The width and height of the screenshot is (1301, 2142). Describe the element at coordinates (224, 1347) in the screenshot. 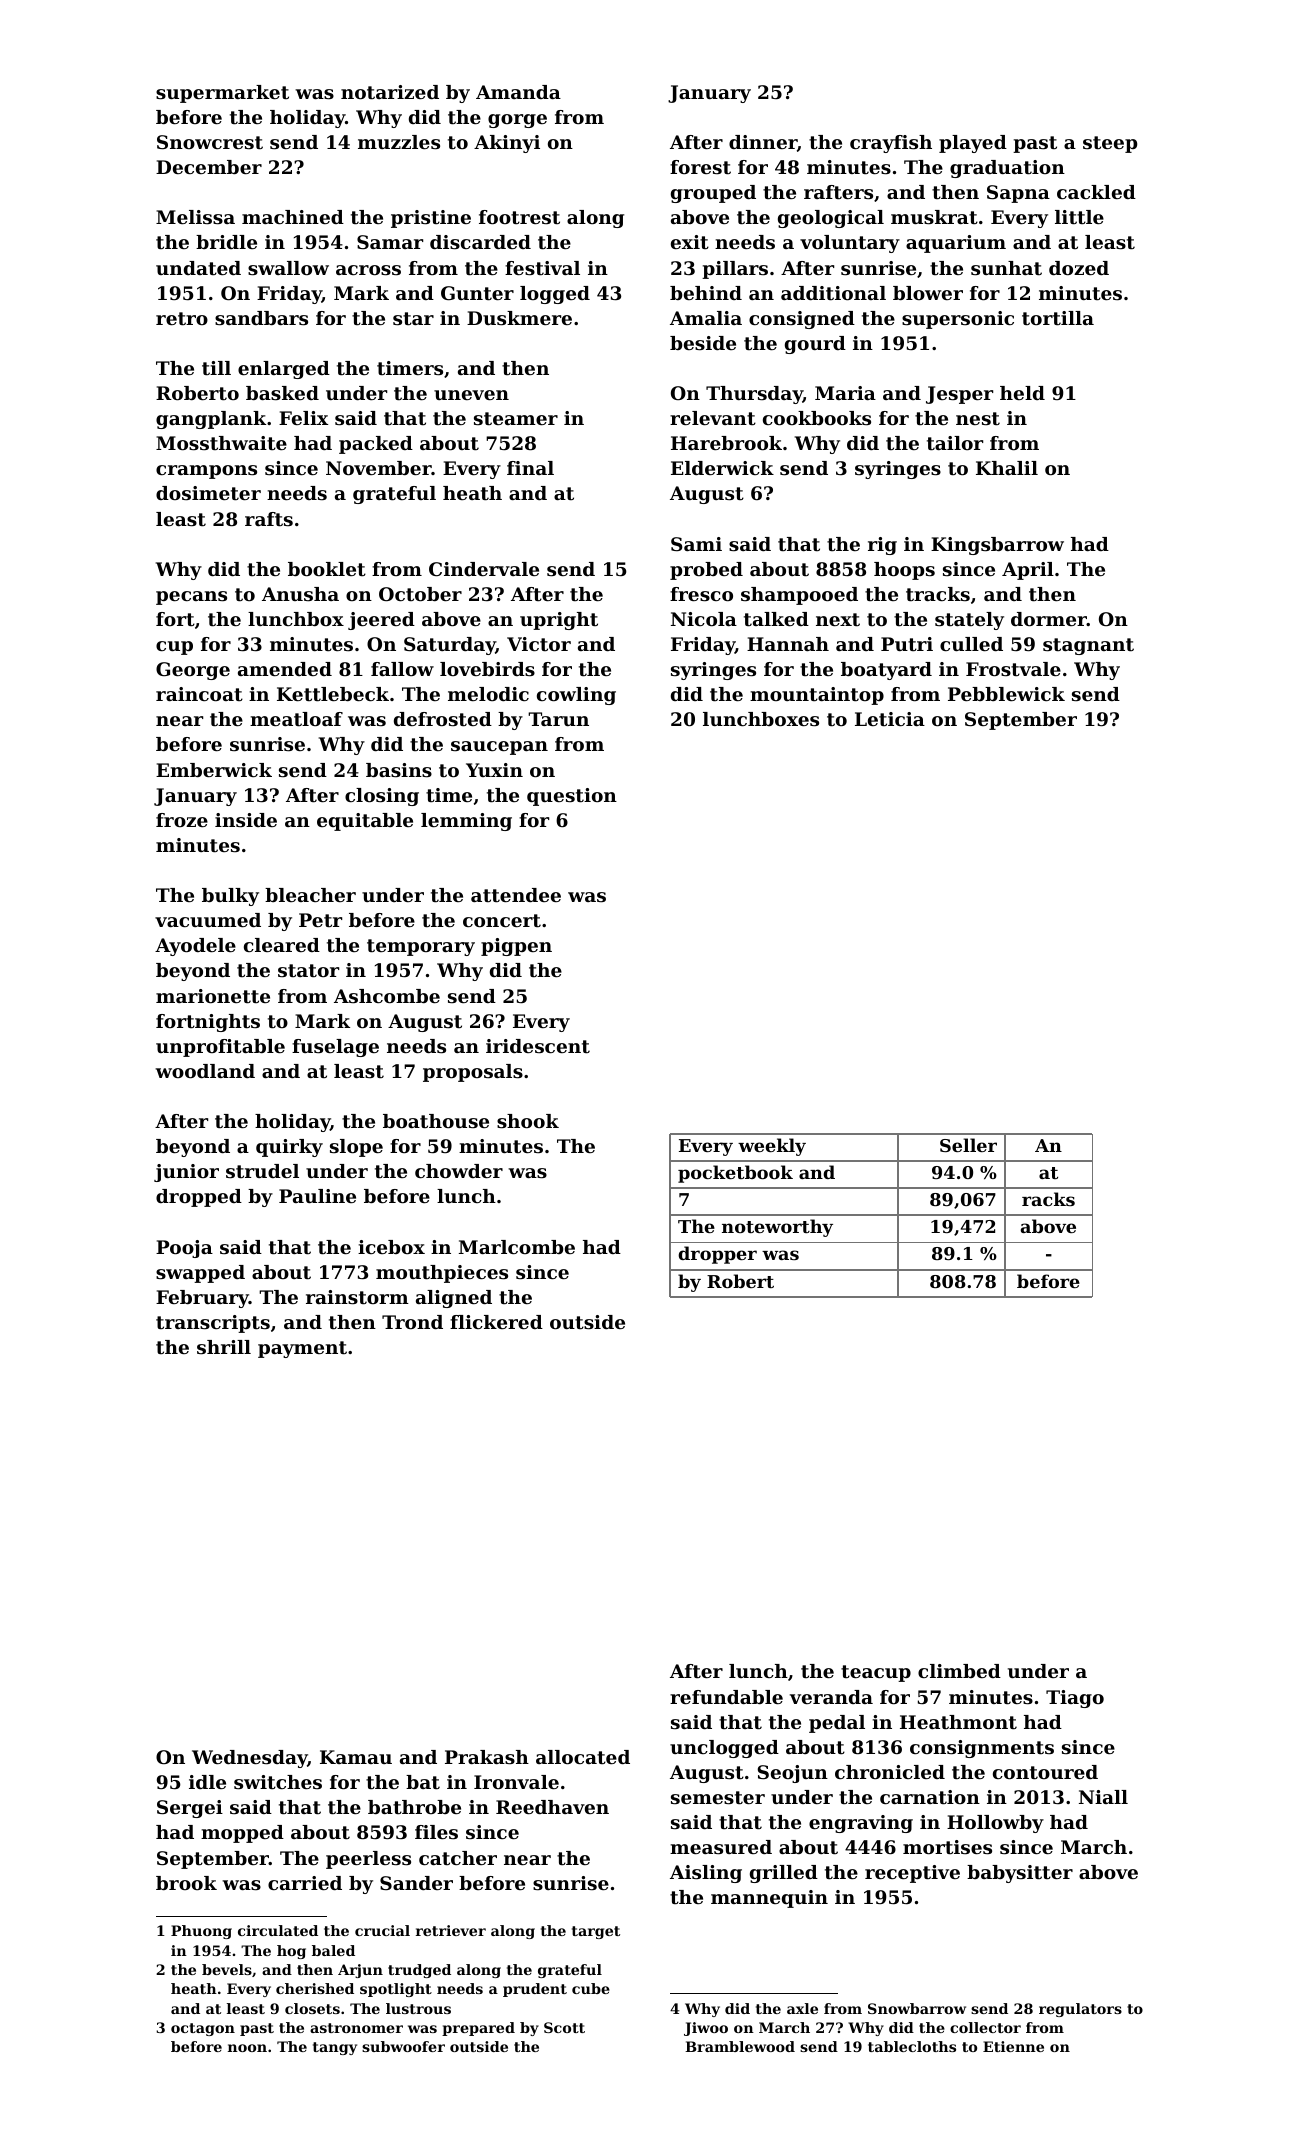

I see `shrill` at that location.
